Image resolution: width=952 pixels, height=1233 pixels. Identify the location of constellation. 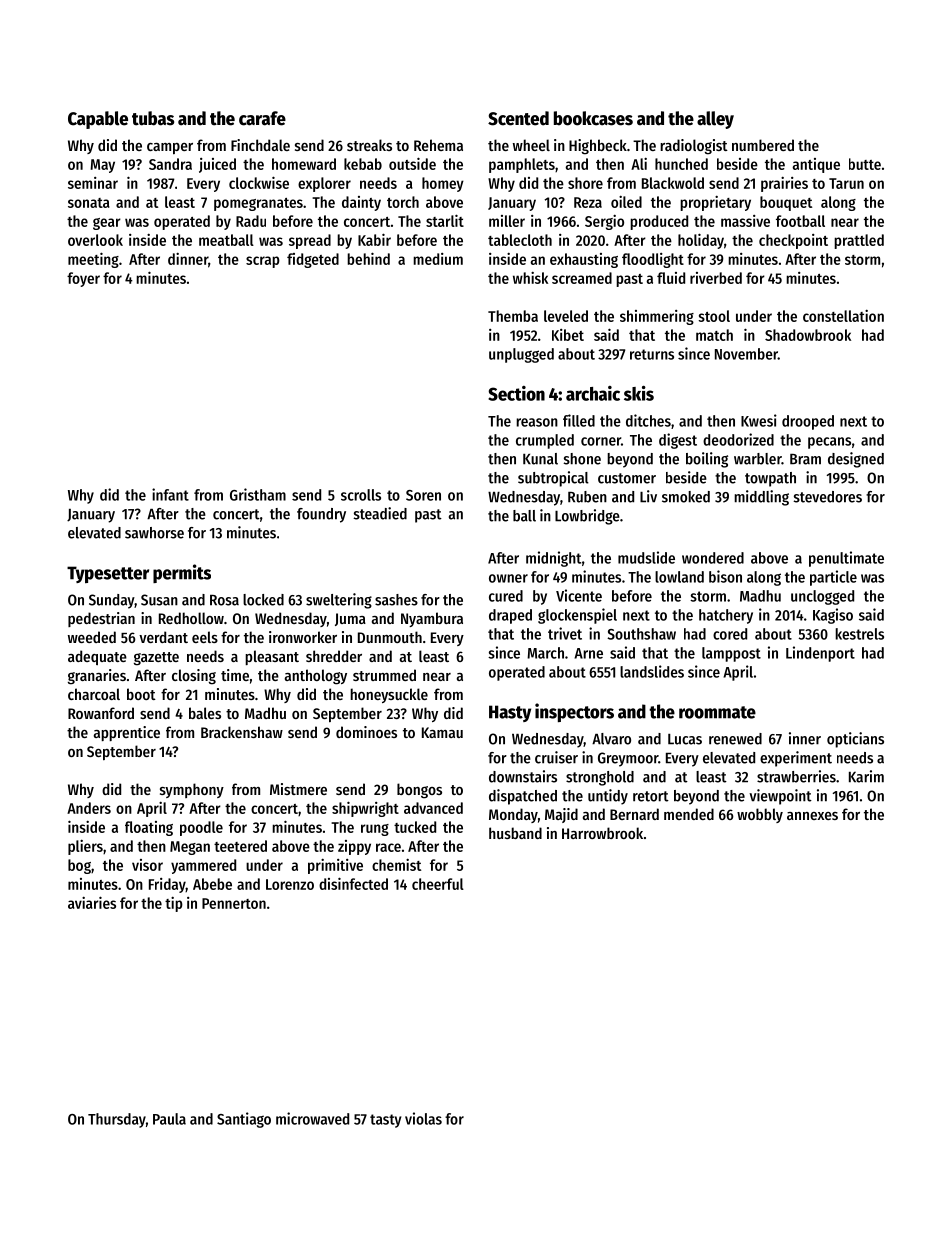
(843, 316).
